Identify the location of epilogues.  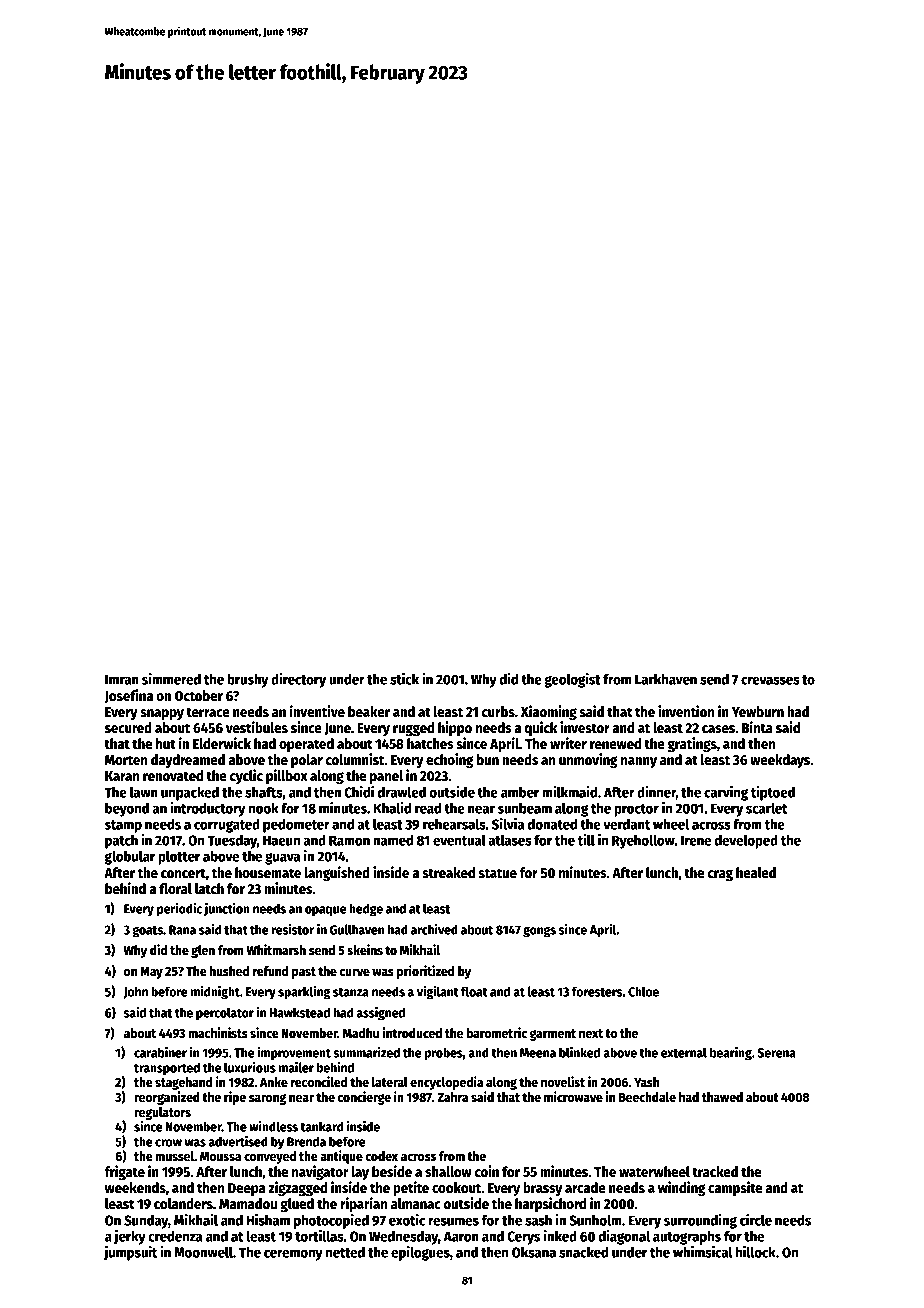
(420, 1253).
